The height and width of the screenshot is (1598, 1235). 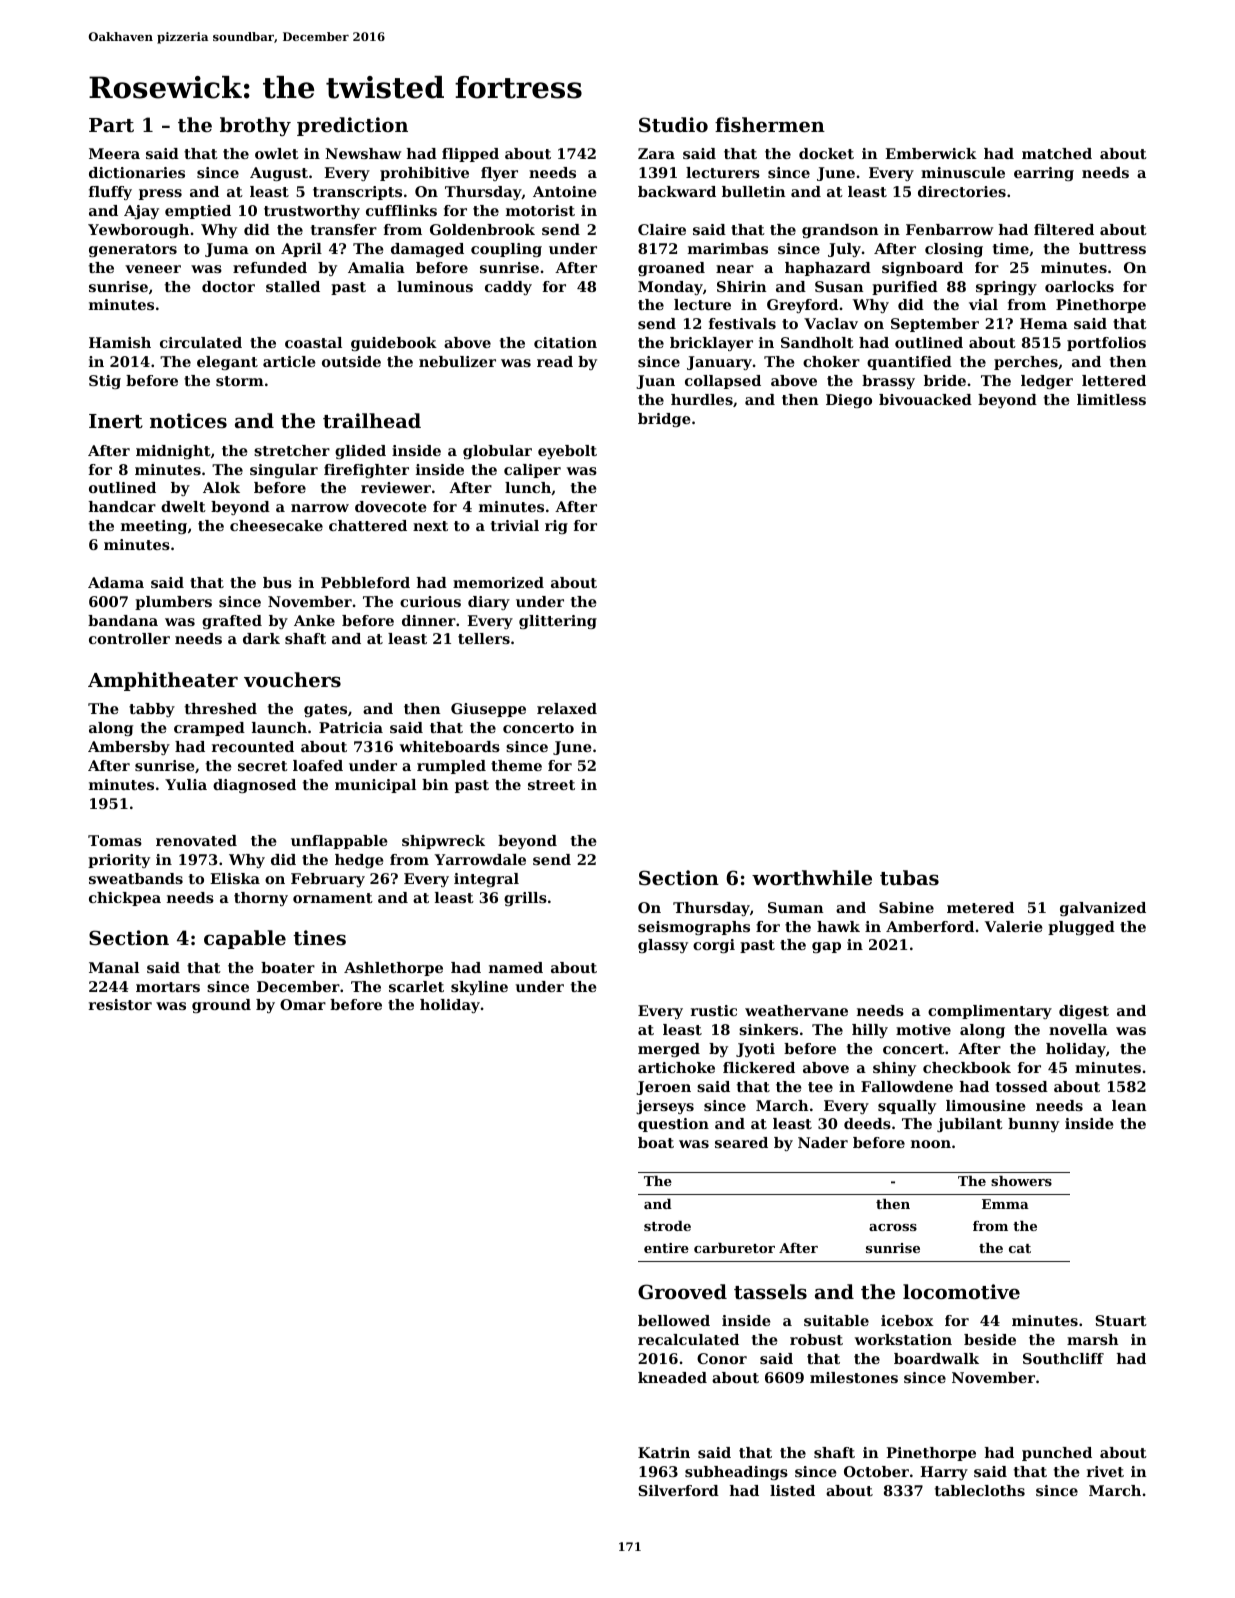 What do you see at coordinates (672, 1377) in the screenshot?
I see `kneaded` at bounding box center [672, 1377].
